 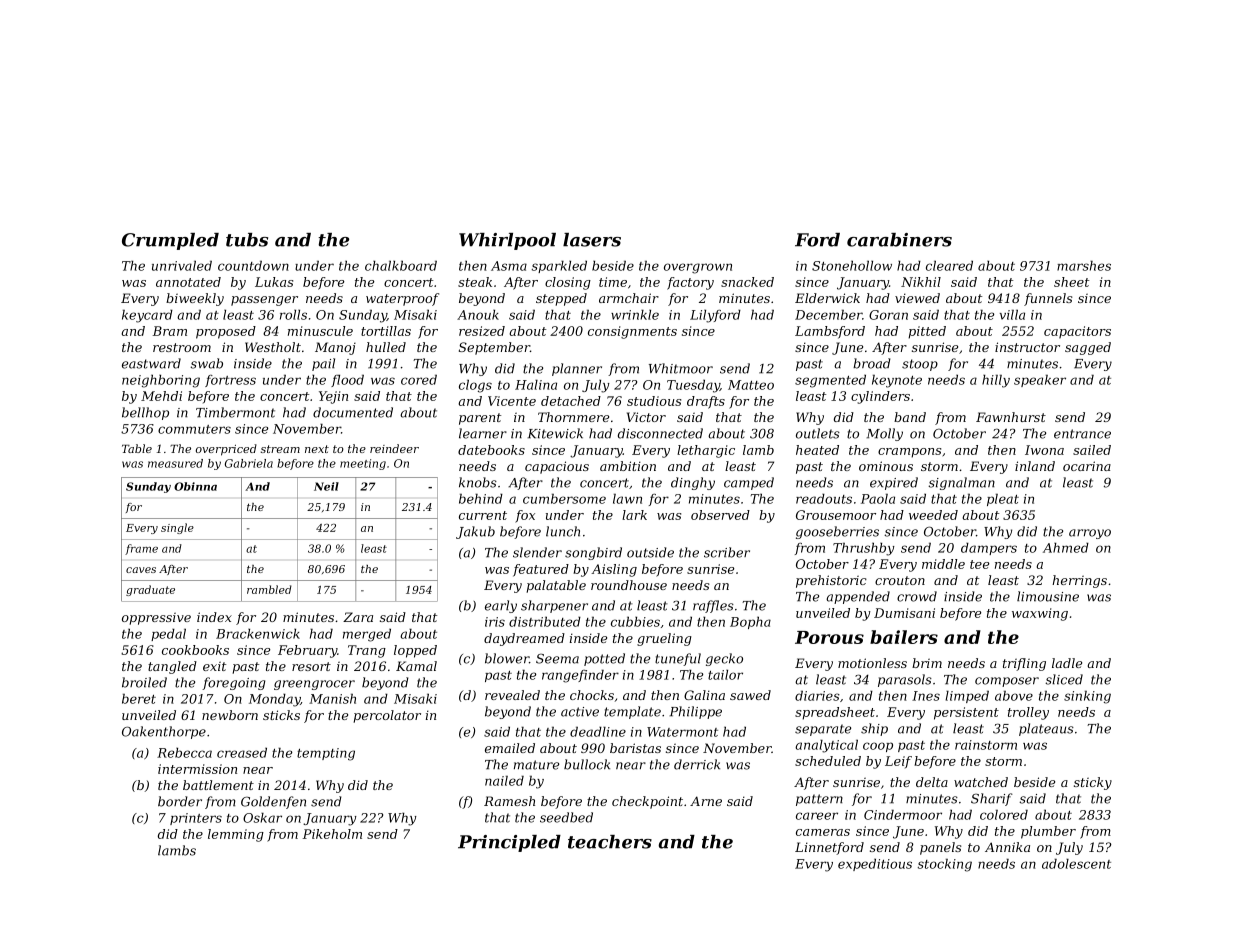 What do you see at coordinates (681, 368) in the image?
I see `Whitmoor` at bounding box center [681, 368].
